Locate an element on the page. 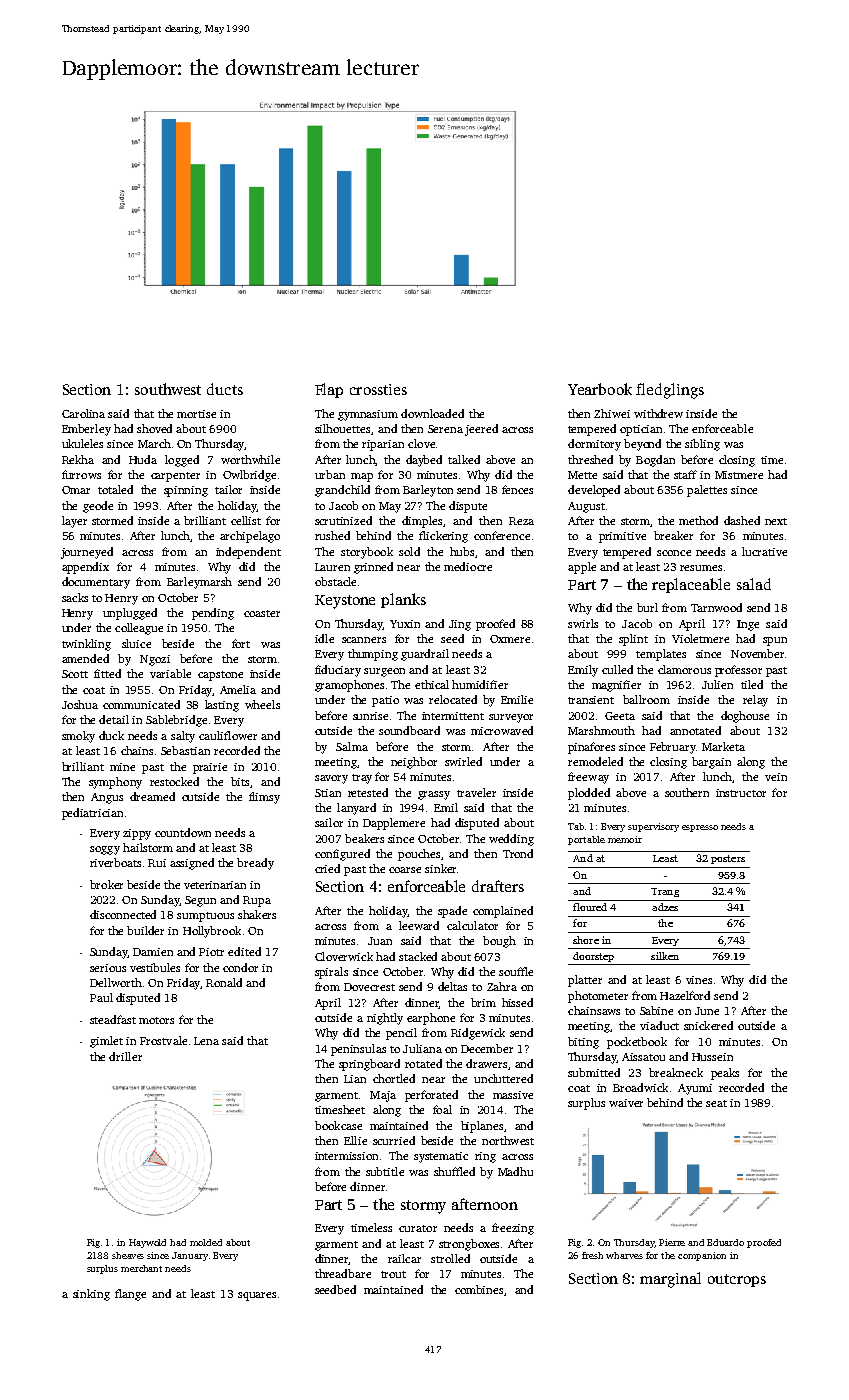 This image has width=849, height=1400. Pierre is located at coordinates (672, 1242).
